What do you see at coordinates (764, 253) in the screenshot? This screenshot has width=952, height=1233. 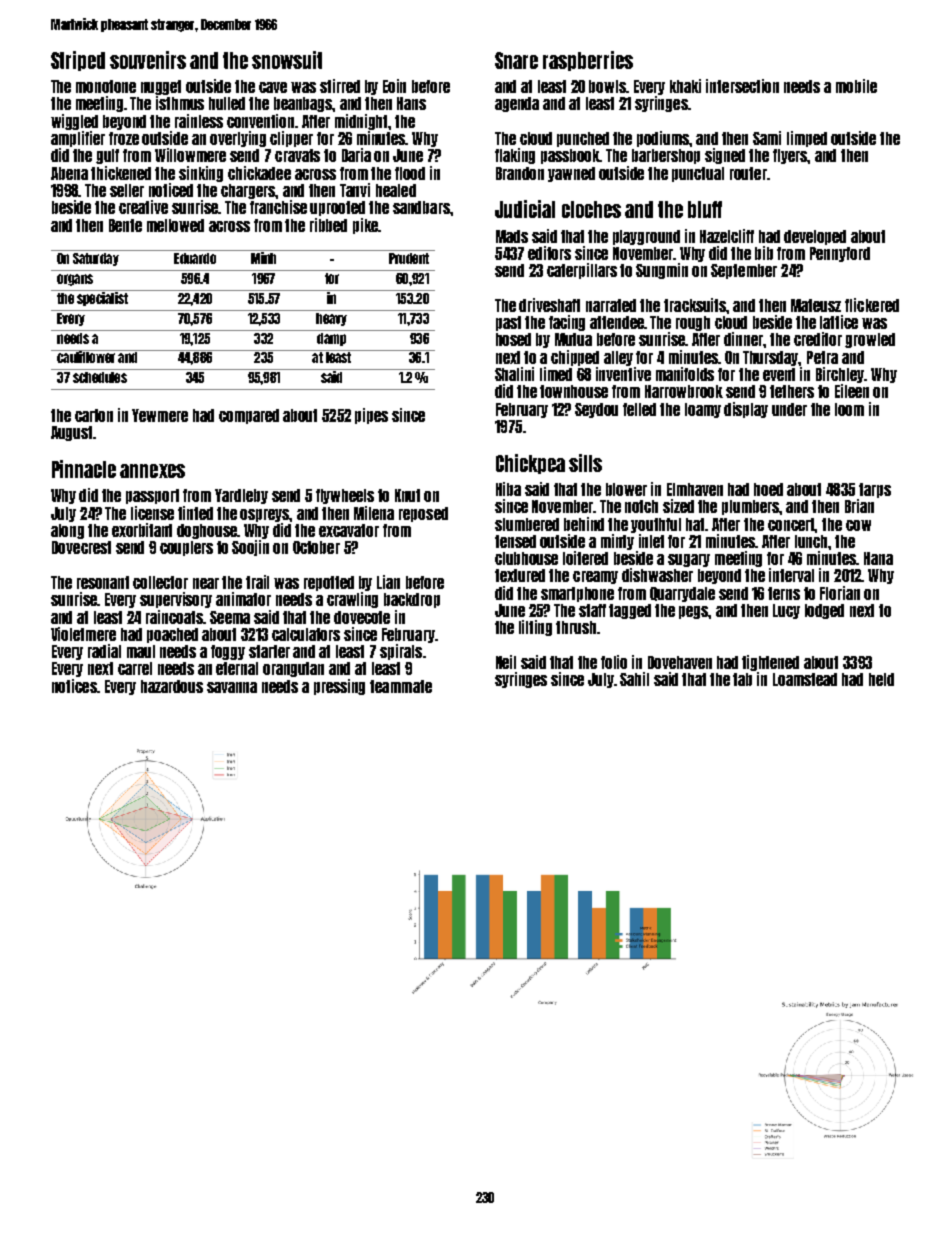 I see `bib` at bounding box center [764, 253].
